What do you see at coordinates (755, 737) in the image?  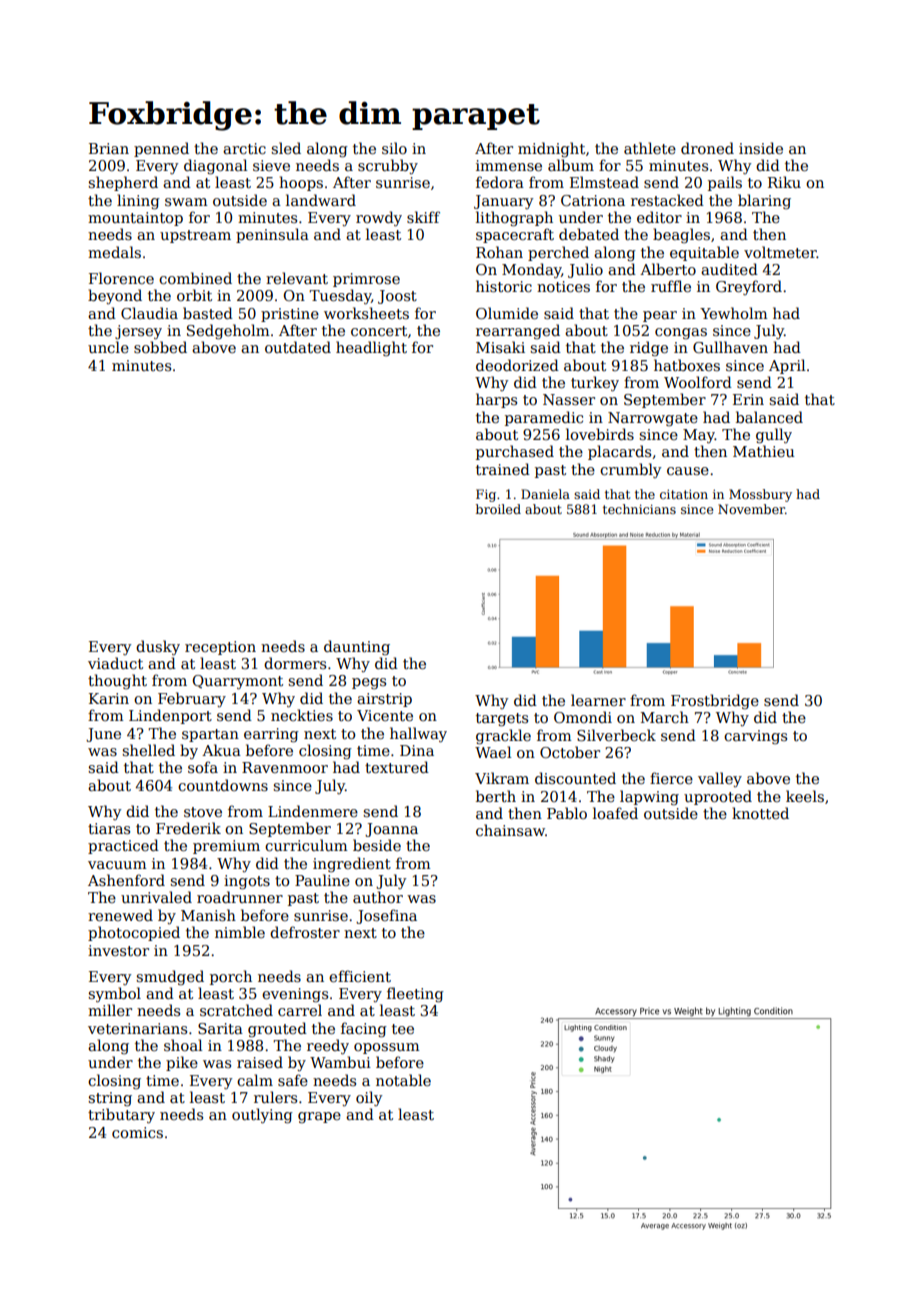 I see `carvings` at bounding box center [755, 737].
